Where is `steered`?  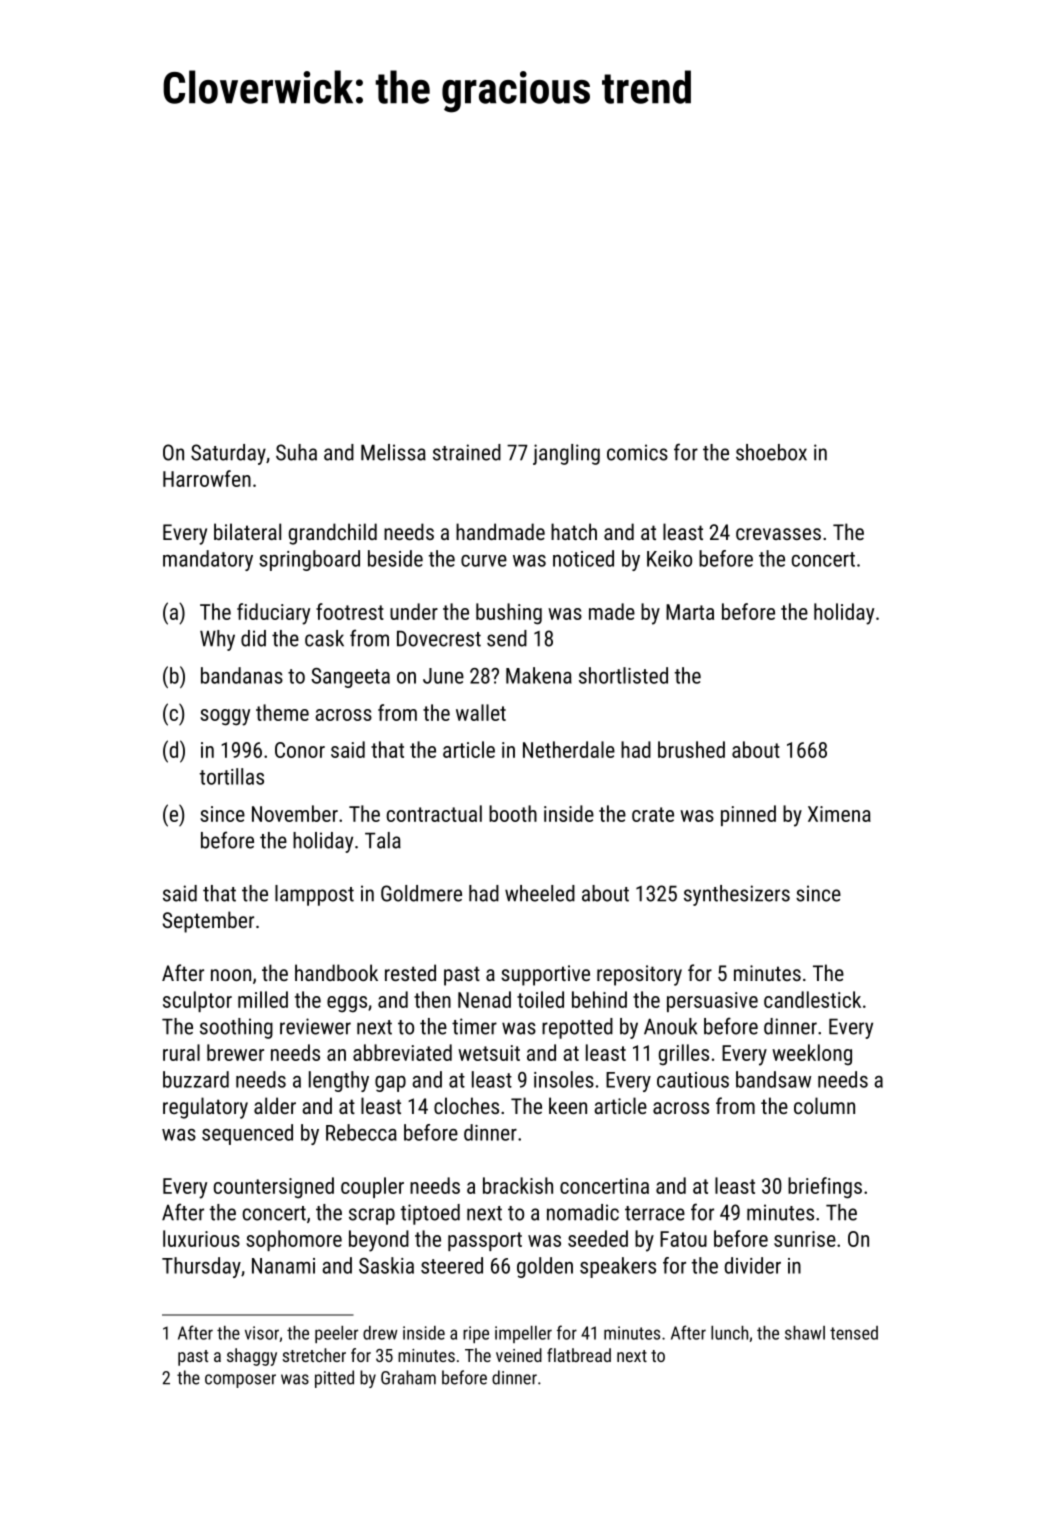
steered is located at coordinates (452, 1265).
